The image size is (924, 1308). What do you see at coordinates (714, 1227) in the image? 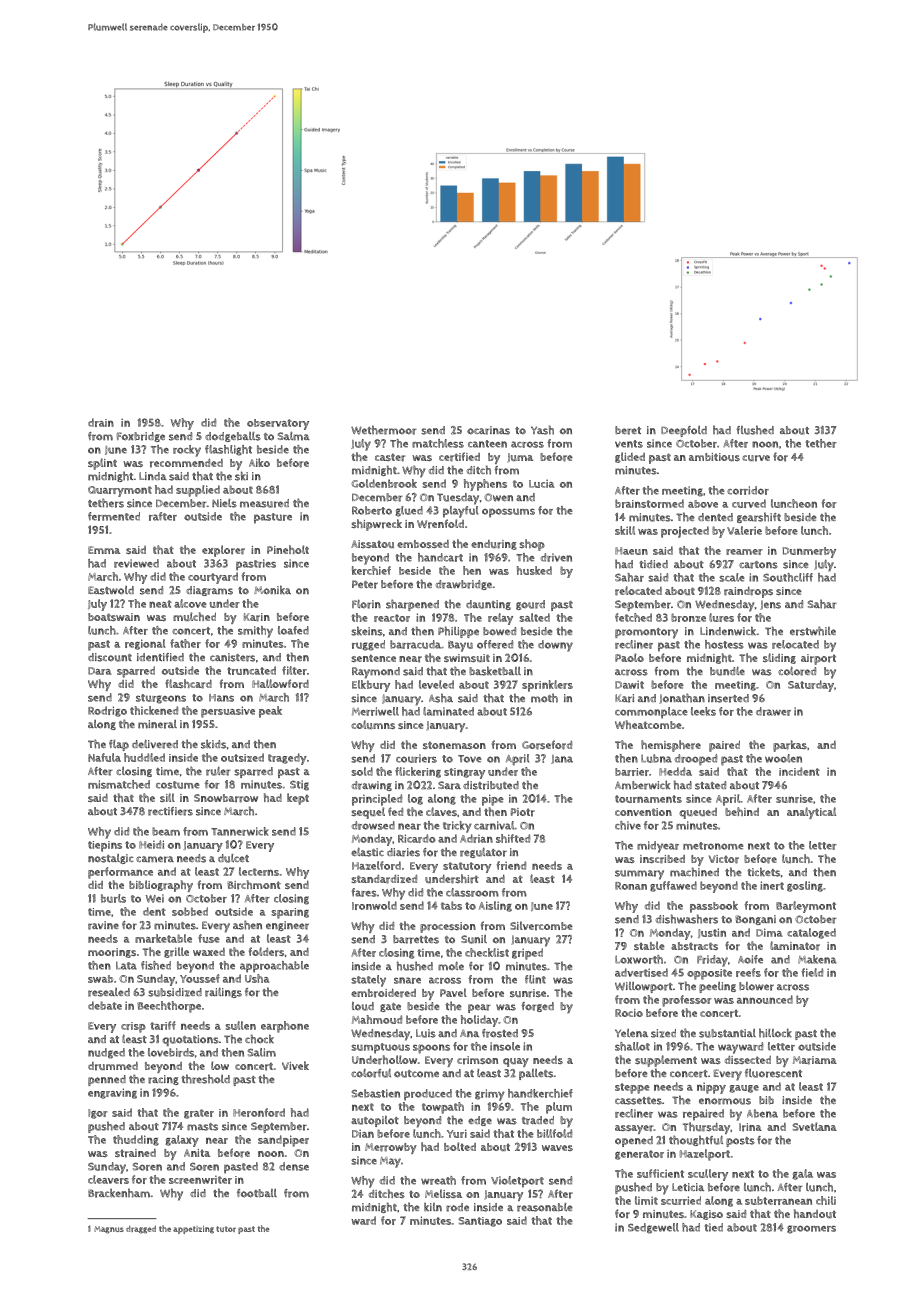
I see `tied` at bounding box center [714, 1227].
